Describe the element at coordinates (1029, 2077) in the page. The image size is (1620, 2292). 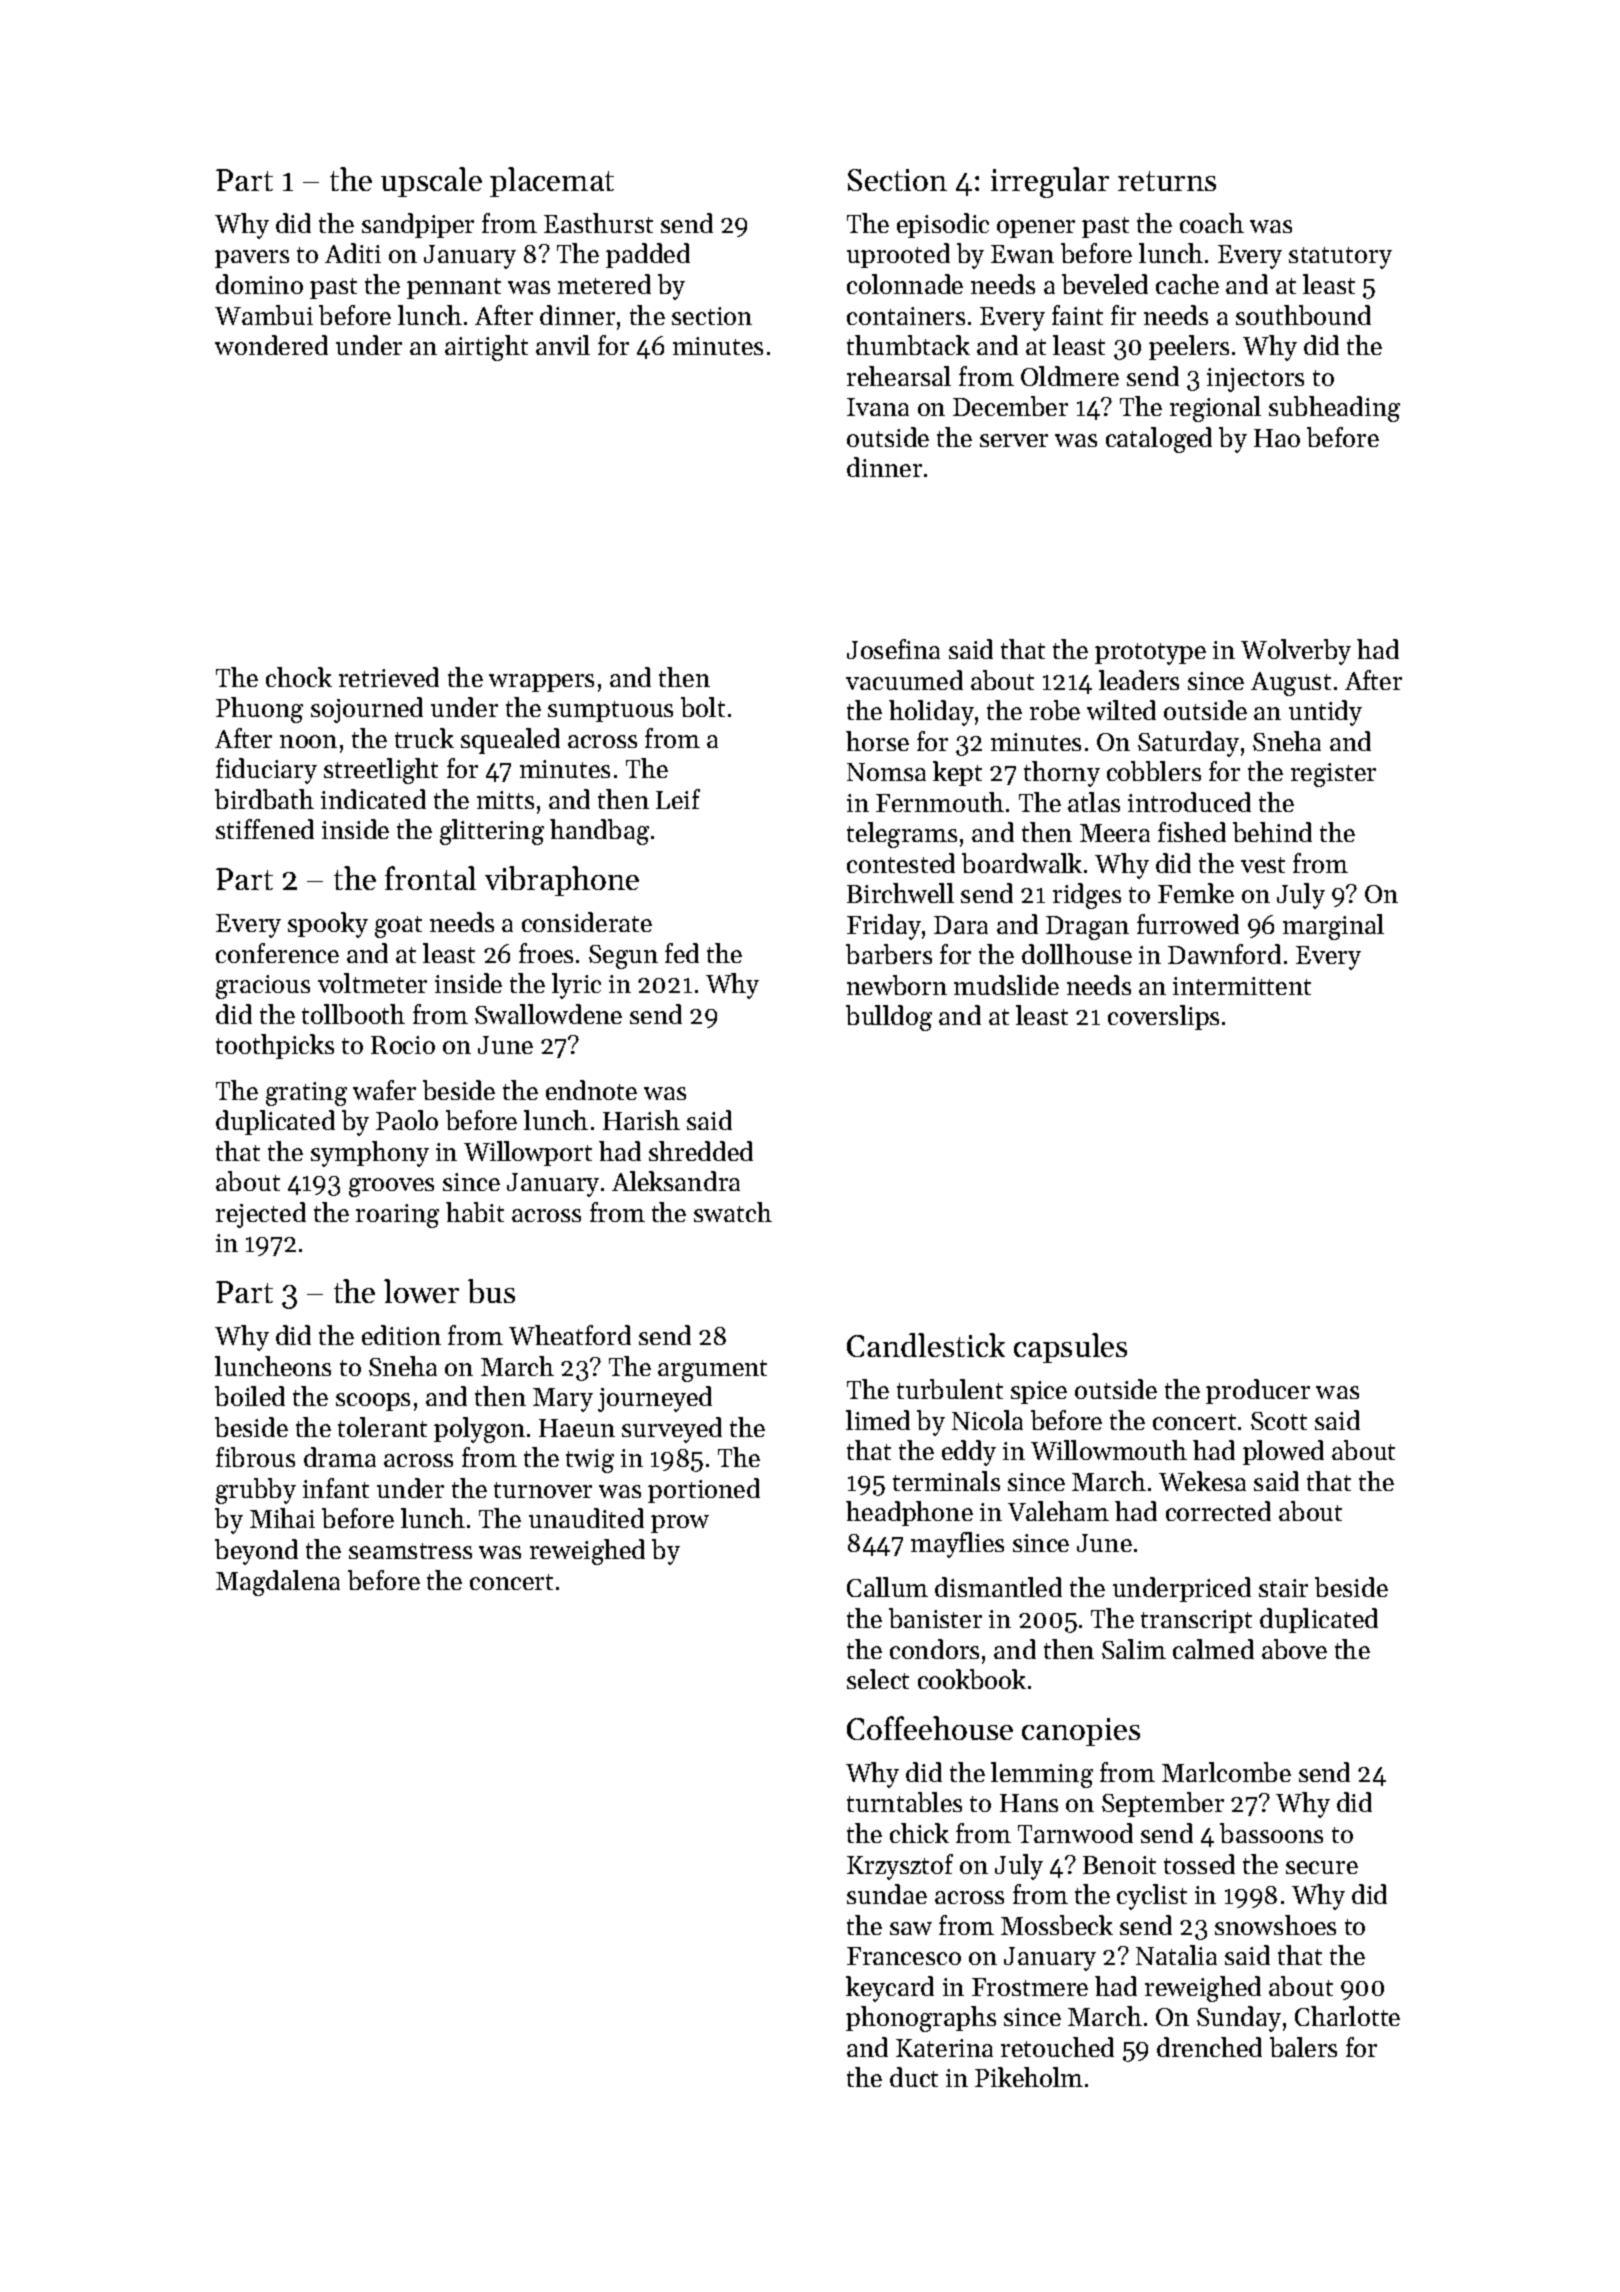
I see `Pikeholm` at that location.
